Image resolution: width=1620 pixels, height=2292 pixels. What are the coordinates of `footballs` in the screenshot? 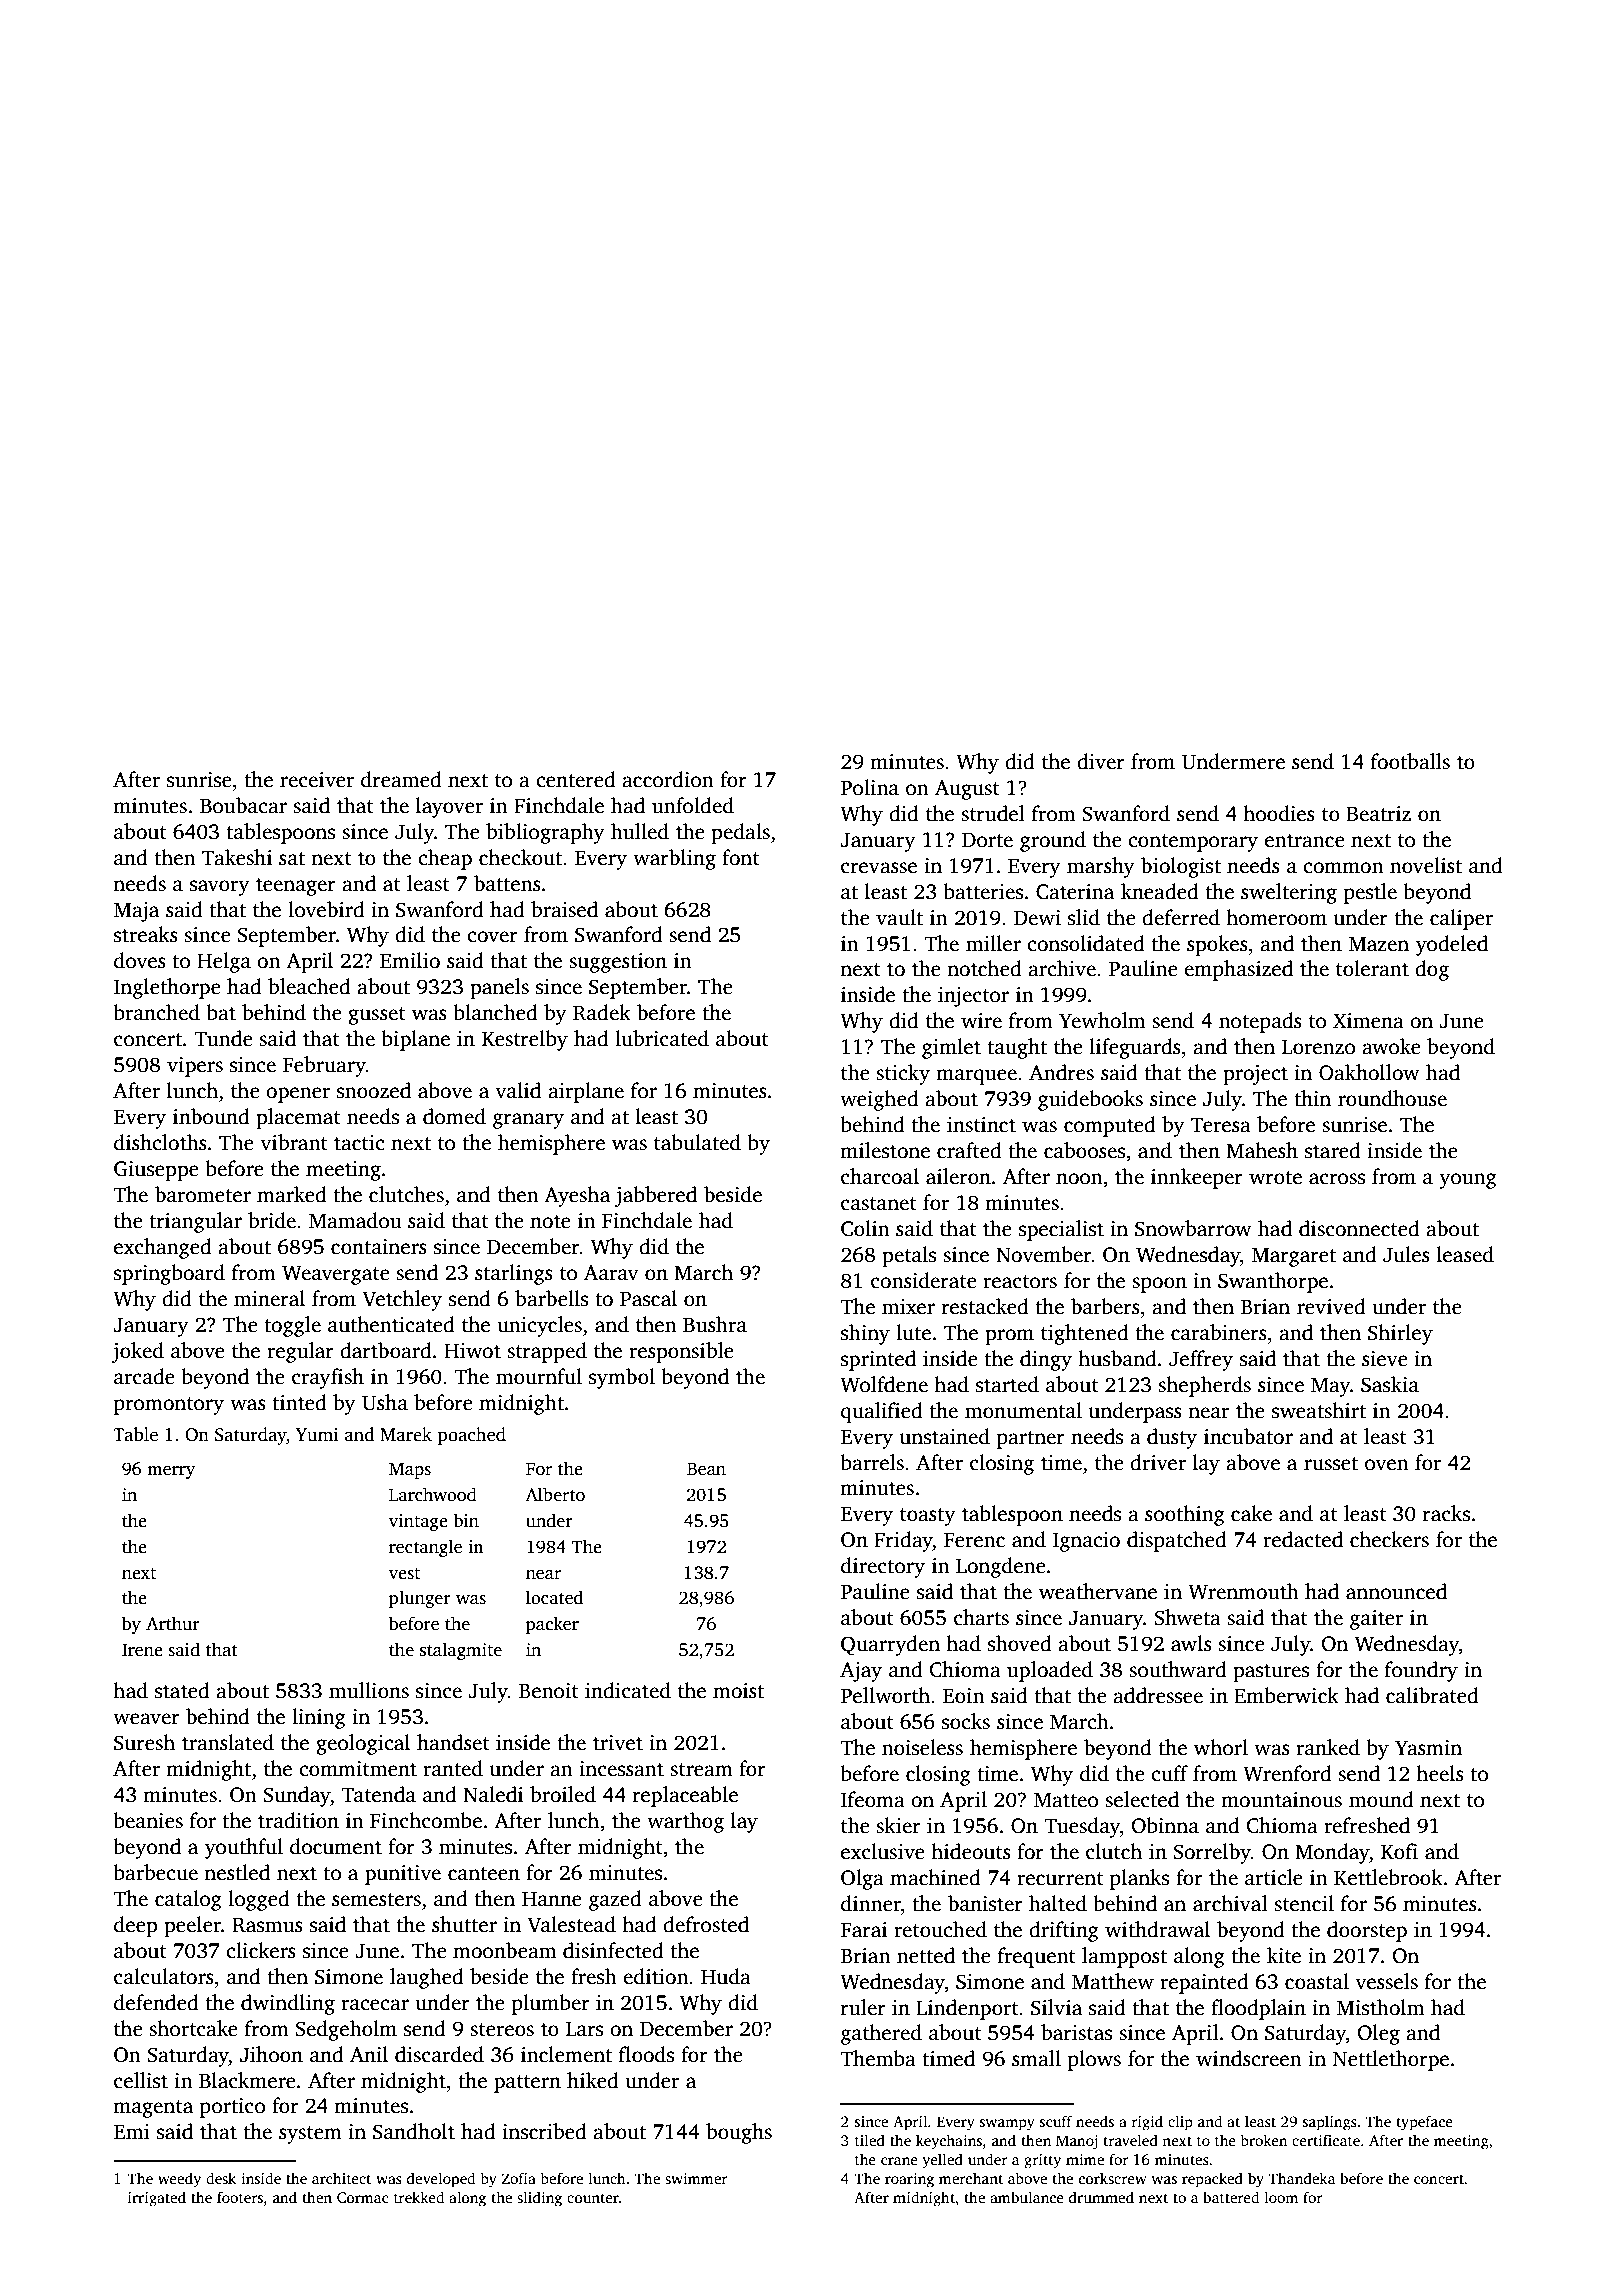 It's located at (1410, 761).
